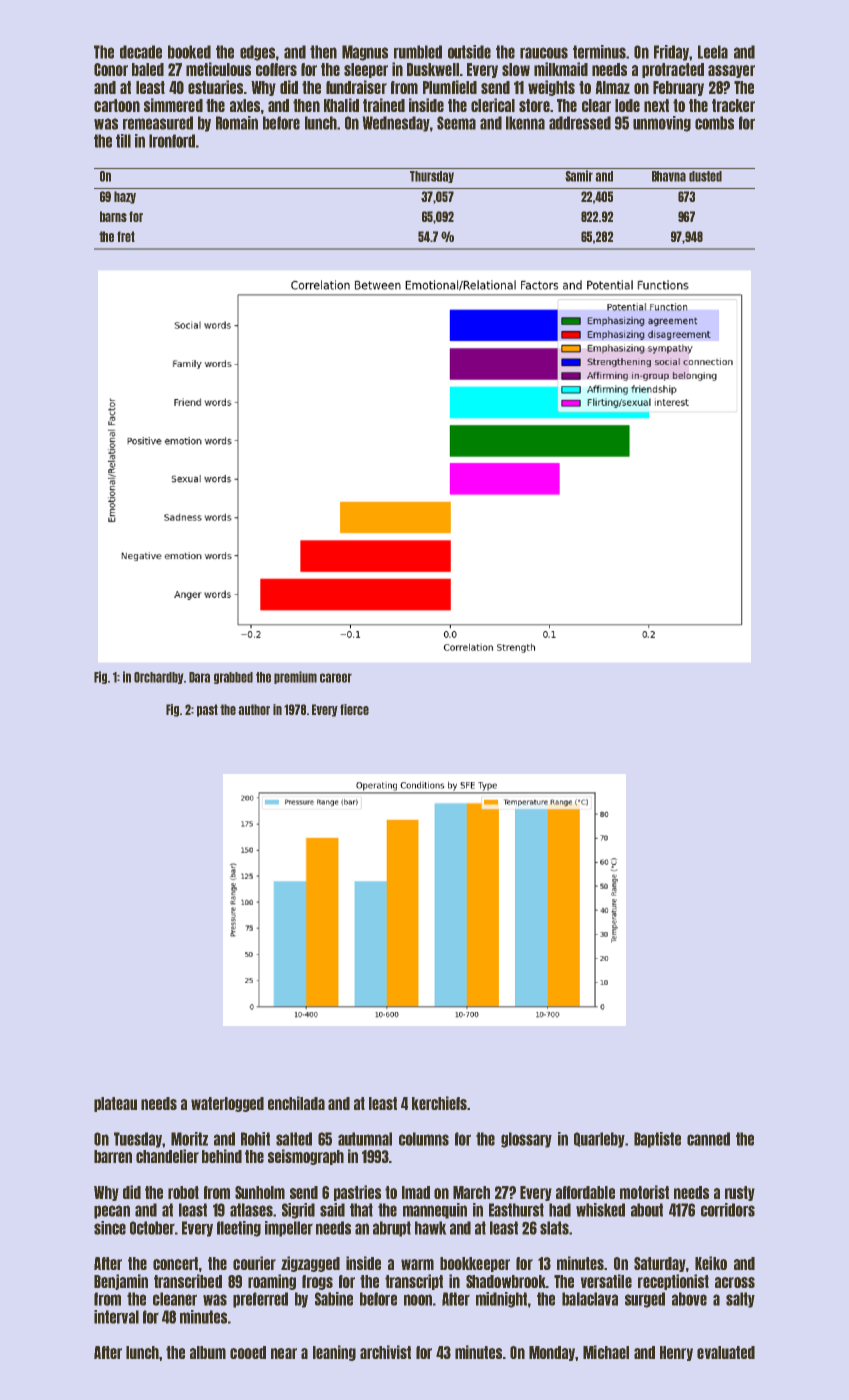  What do you see at coordinates (731, 71) in the page?
I see `assayer` at bounding box center [731, 71].
